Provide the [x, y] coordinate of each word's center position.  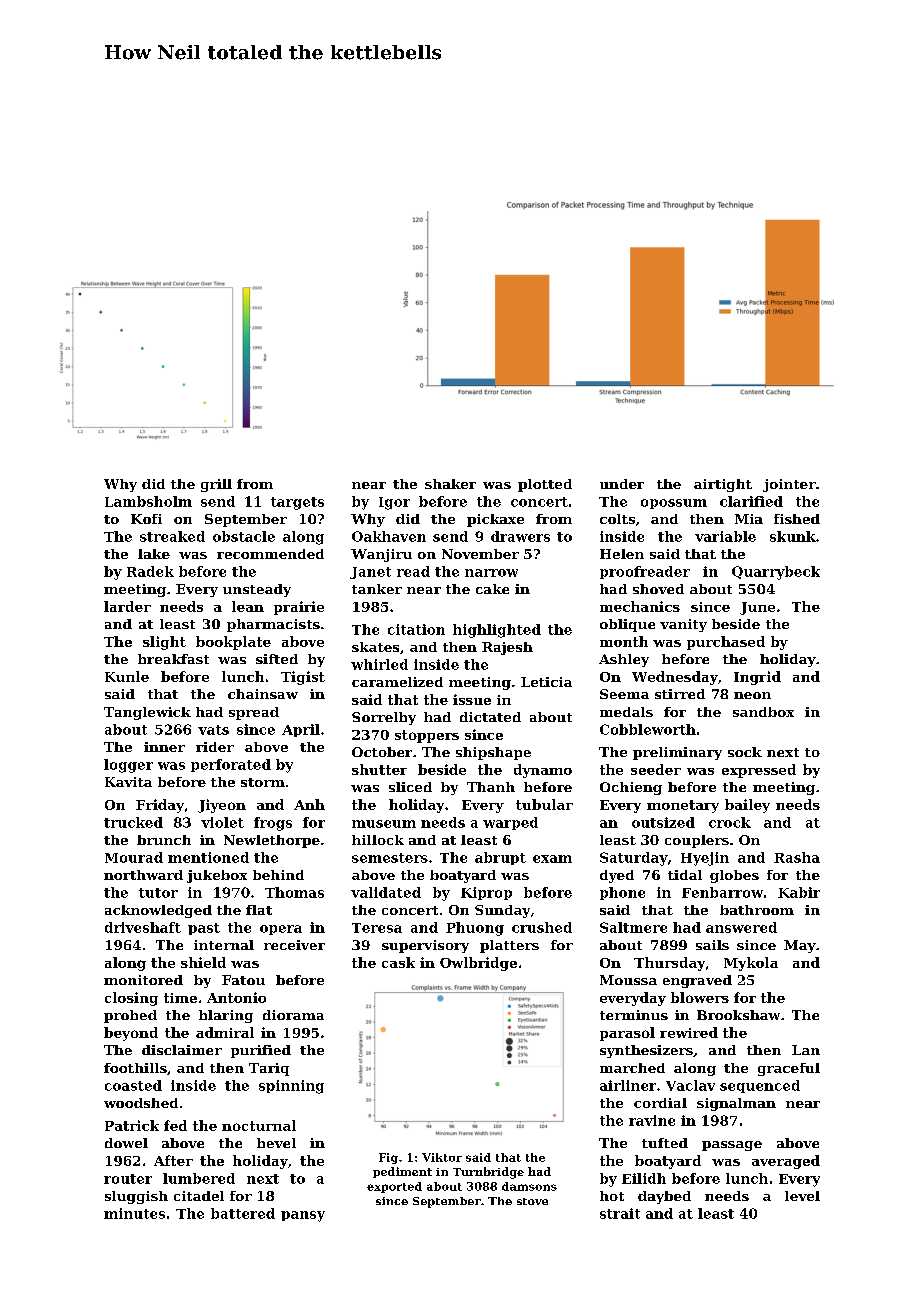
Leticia [546, 682]
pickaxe [495, 520]
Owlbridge [478, 964]
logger [128, 766]
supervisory [425, 946]
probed [130, 1016]
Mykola [751, 964]
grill [216, 485]
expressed [759, 771]
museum [384, 824]
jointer [789, 485]
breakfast [173, 659]
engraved [697, 981]
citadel [199, 1196]
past [204, 929]
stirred [680, 694]
